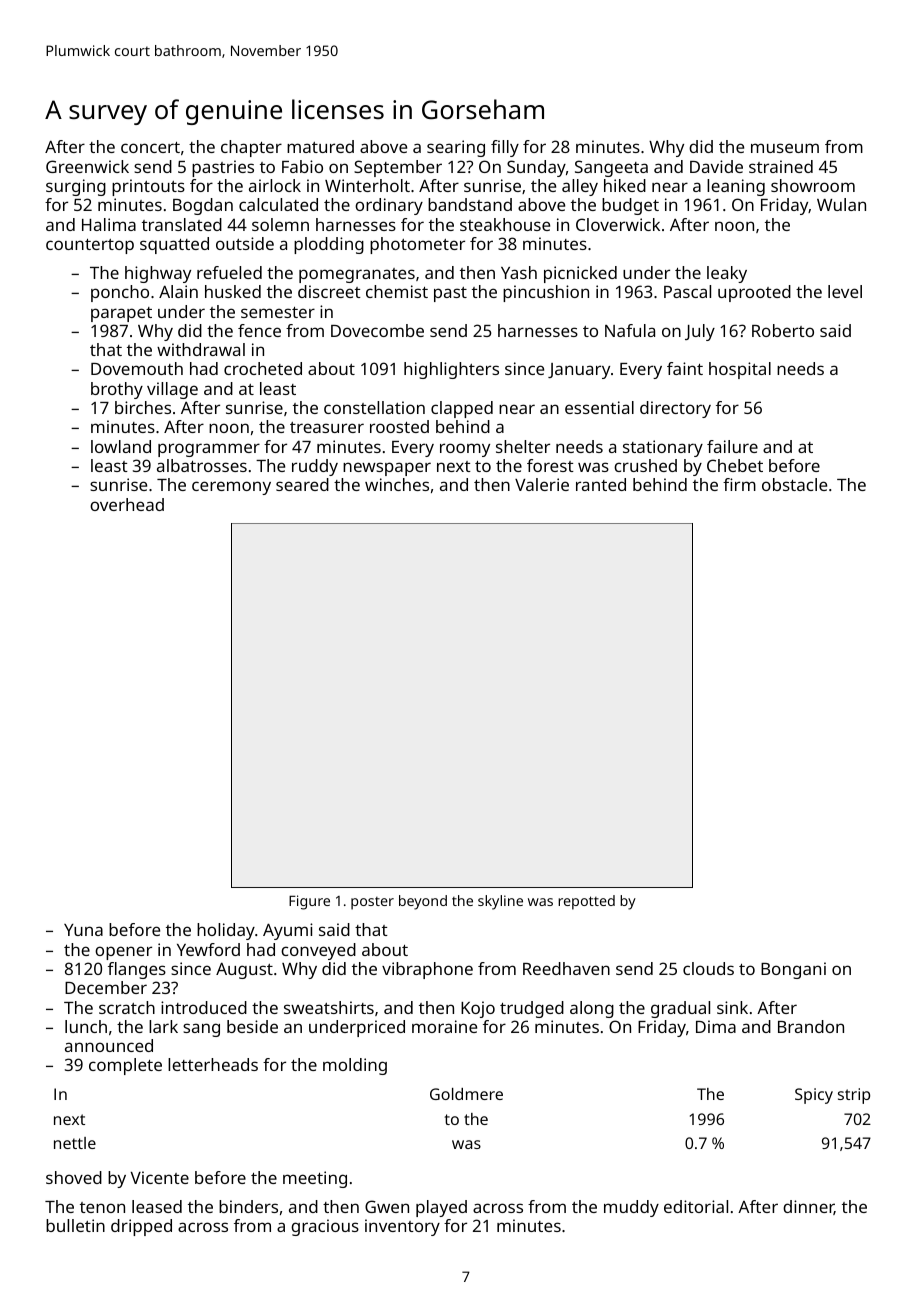 This screenshot has height=1308, width=924. What do you see at coordinates (586, 902) in the screenshot?
I see `repotted` at bounding box center [586, 902].
